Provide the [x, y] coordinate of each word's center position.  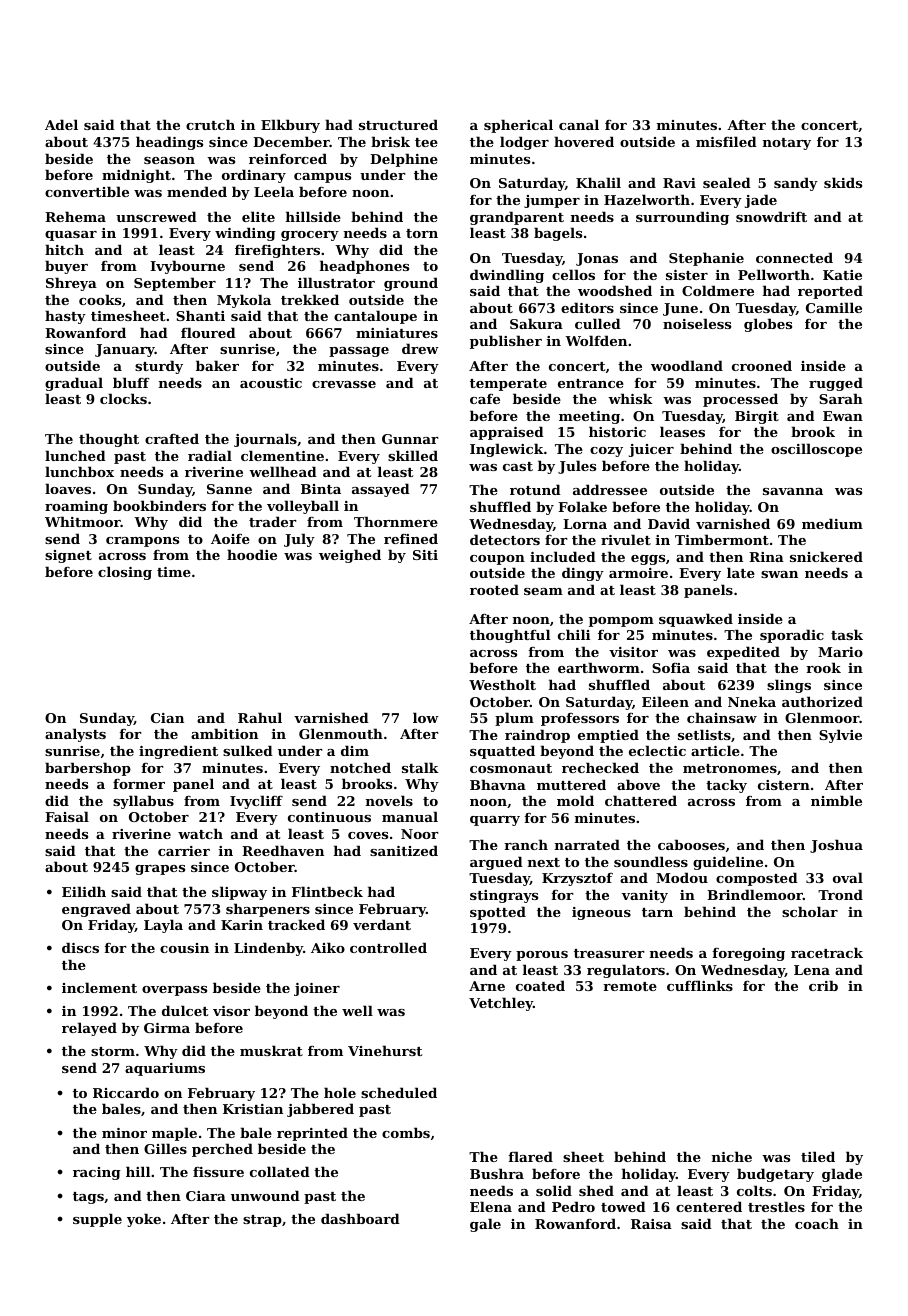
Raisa [651, 1224]
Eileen [665, 701]
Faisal [67, 816]
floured [208, 332]
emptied [608, 736]
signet [68, 556]
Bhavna [498, 784]
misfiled [726, 141]
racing [97, 1173]
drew [420, 348]
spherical [518, 126]
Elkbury [290, 126]
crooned [762, 365]
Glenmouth [341, 733]
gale [485, 1225]
